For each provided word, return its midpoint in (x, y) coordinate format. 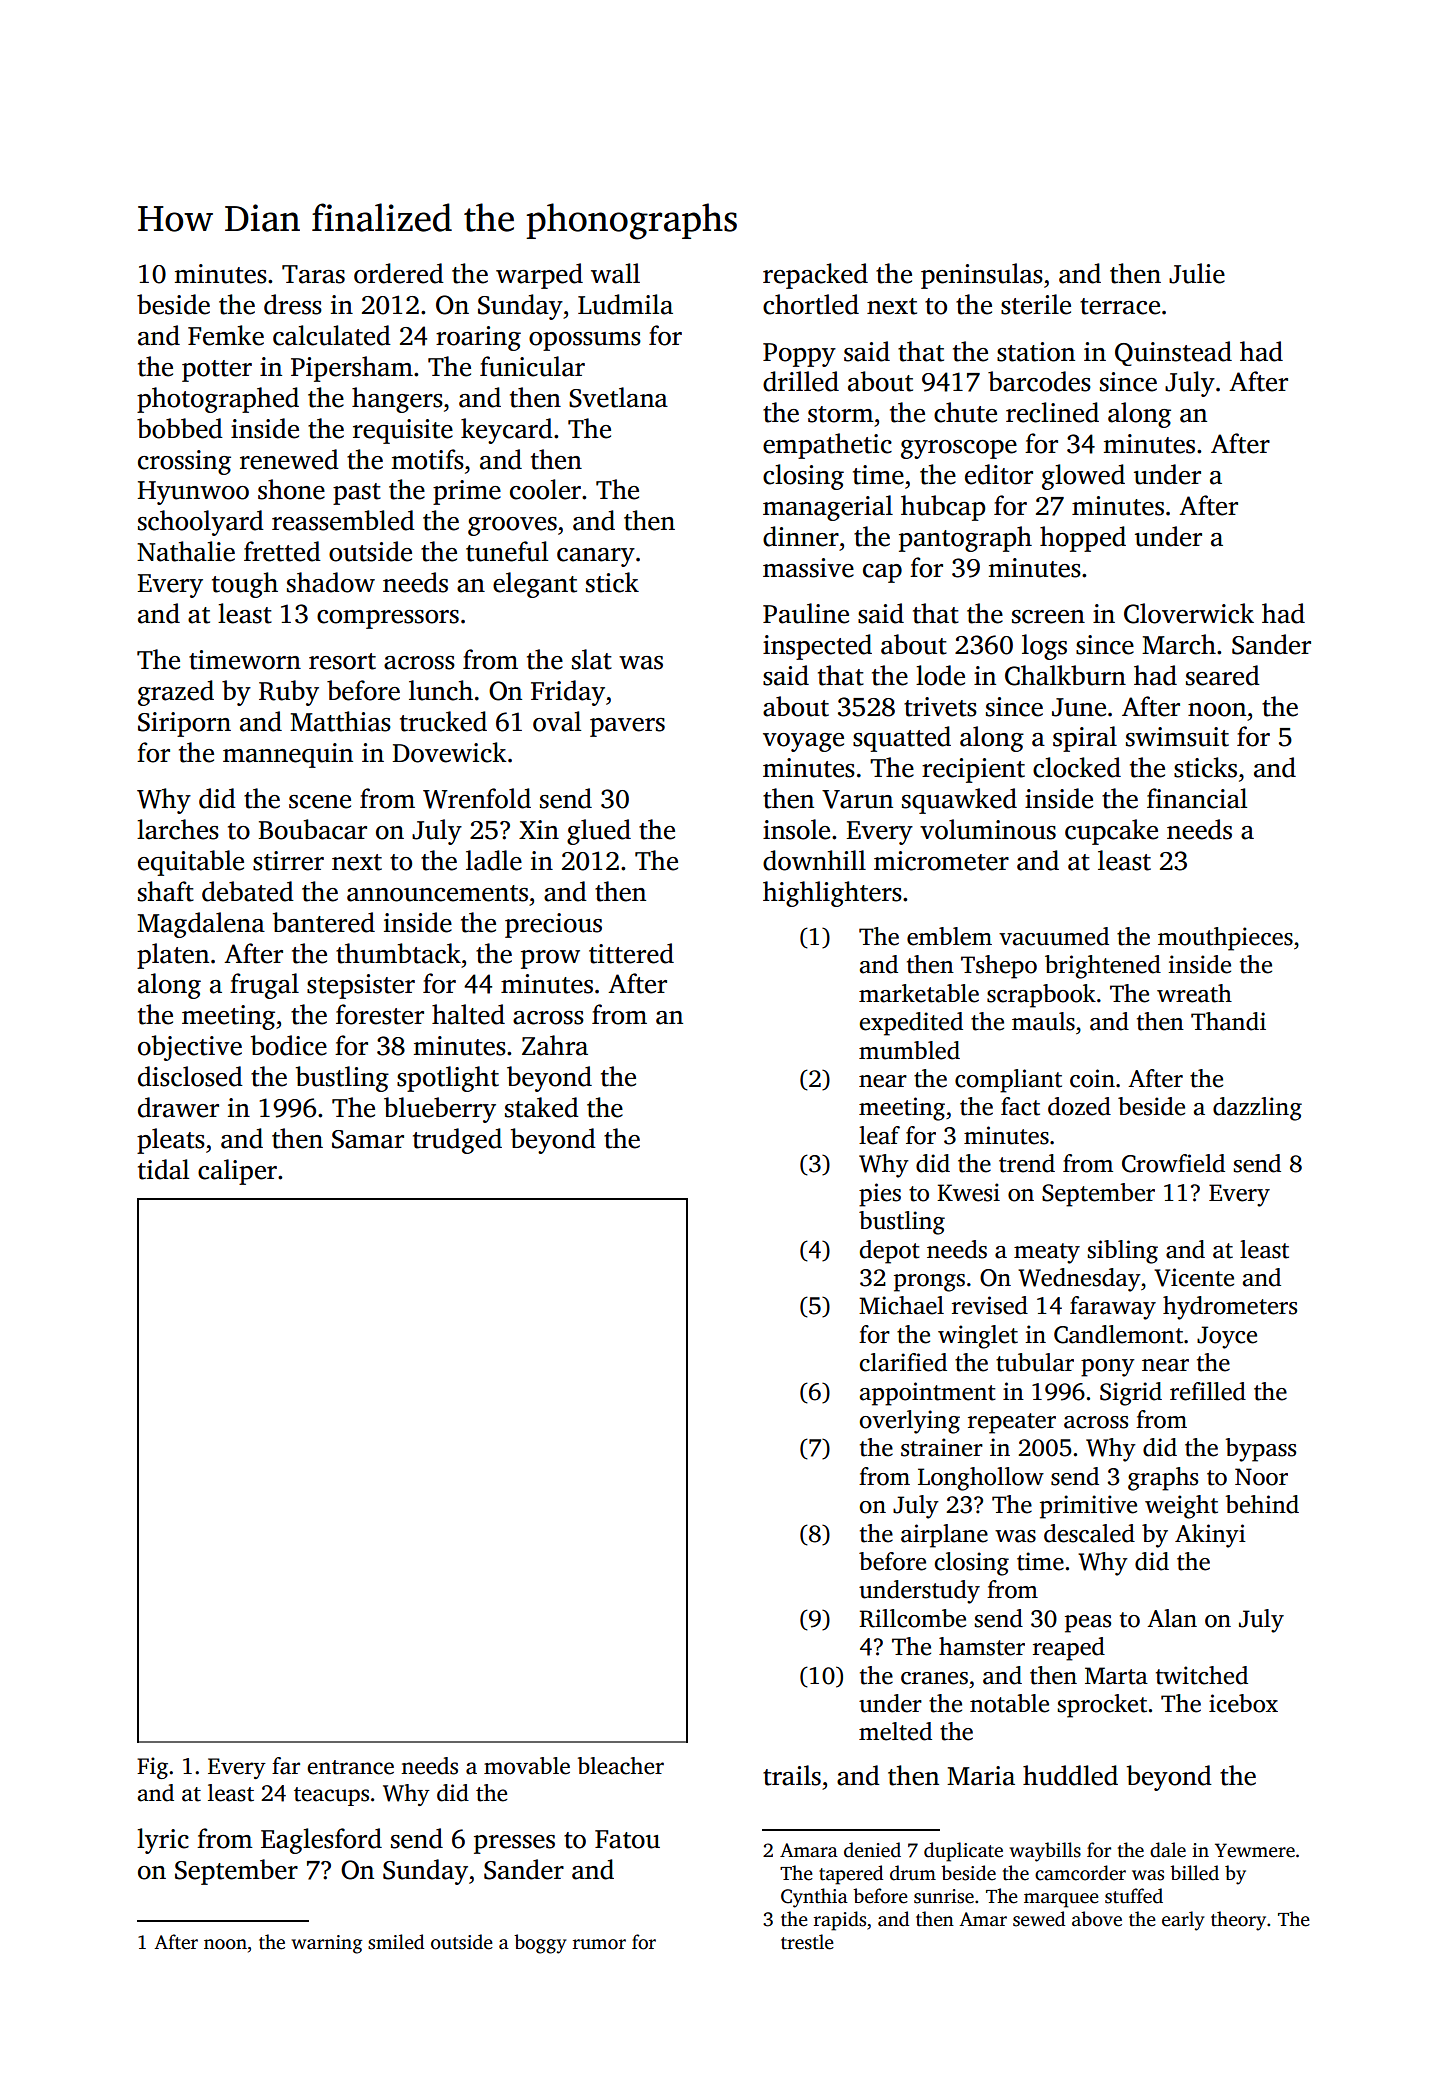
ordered (399, 273)
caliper (237, 1172)
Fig (152, 1768)
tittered (631, 953)
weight (1181, 1507)
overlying (910, 1422)
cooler (545, 489)
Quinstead (1173, 353)
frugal (264, 986)
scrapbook (1041, 996)
